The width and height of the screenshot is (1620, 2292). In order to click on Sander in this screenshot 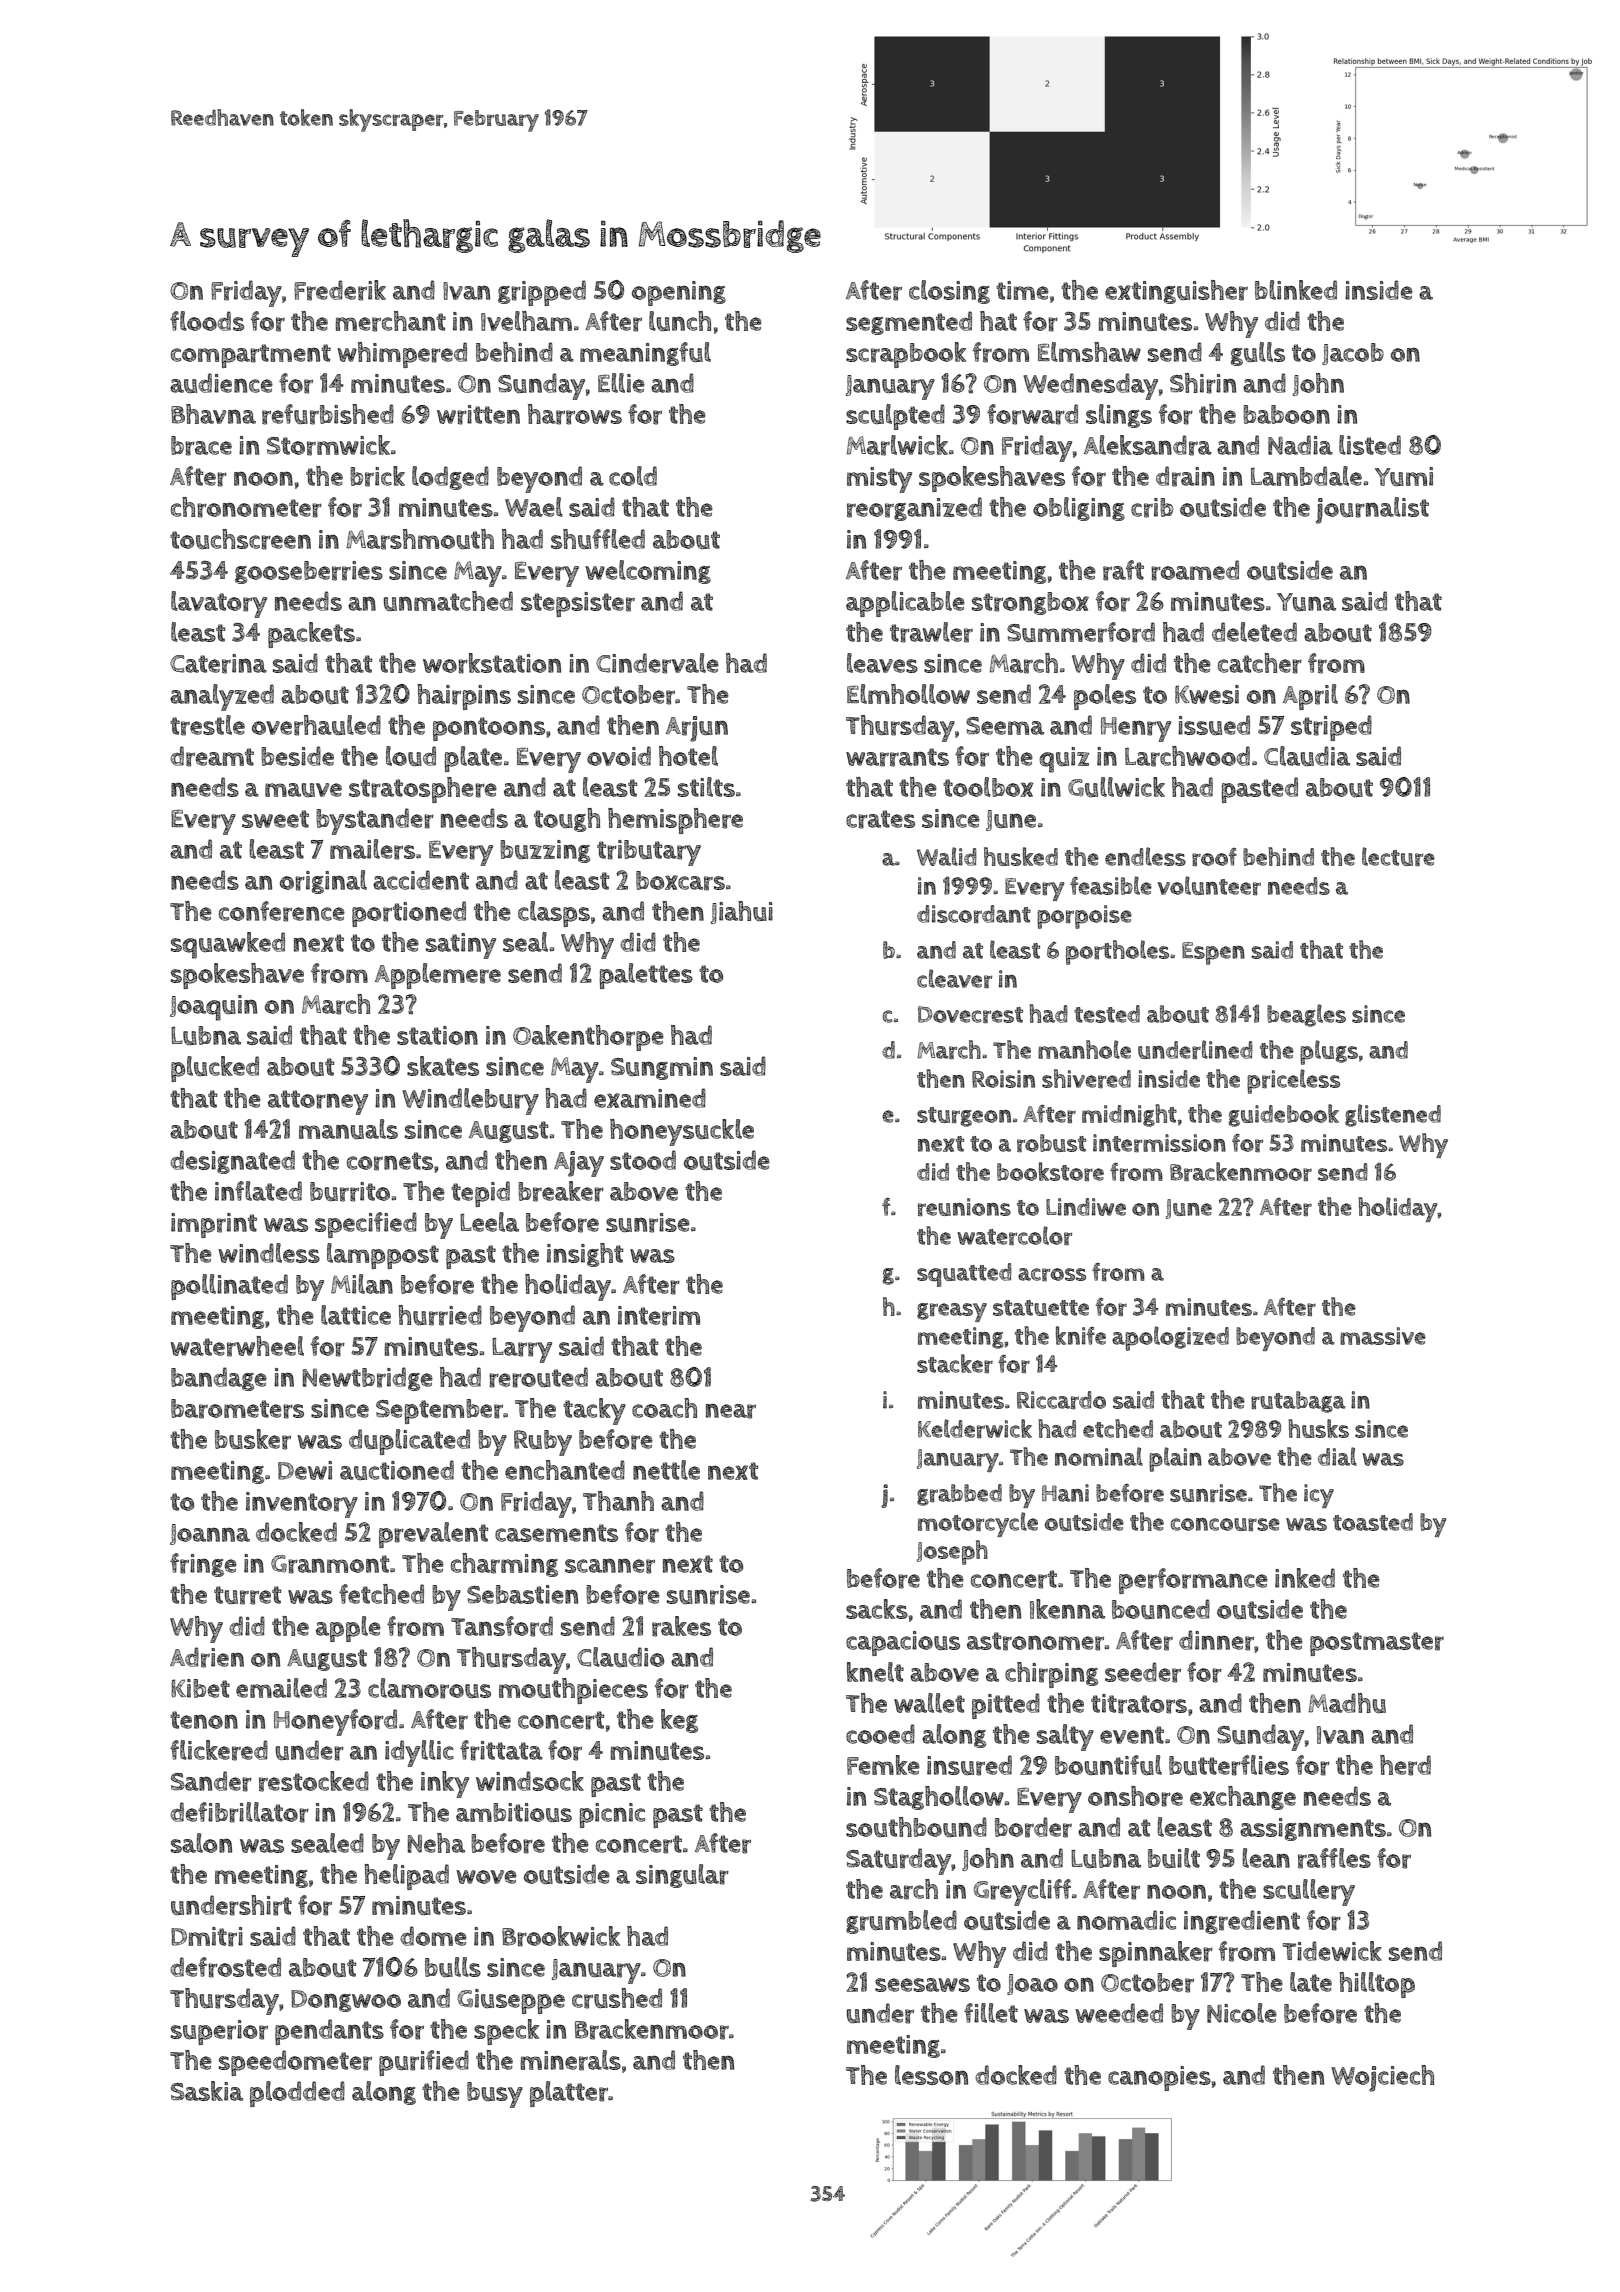, I will do `click(211, 1781)`.
